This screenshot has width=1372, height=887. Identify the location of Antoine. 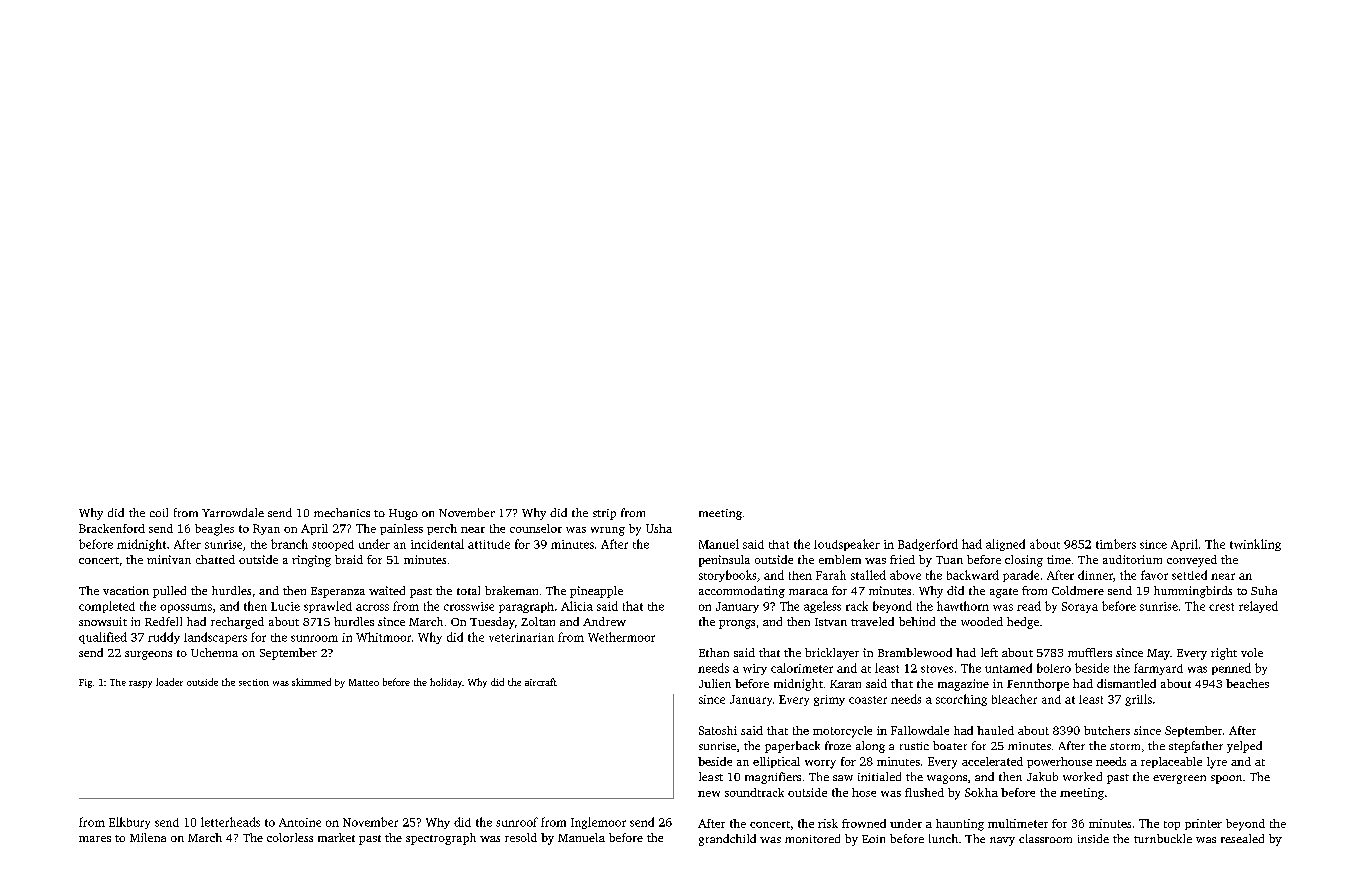
(300, 822).
